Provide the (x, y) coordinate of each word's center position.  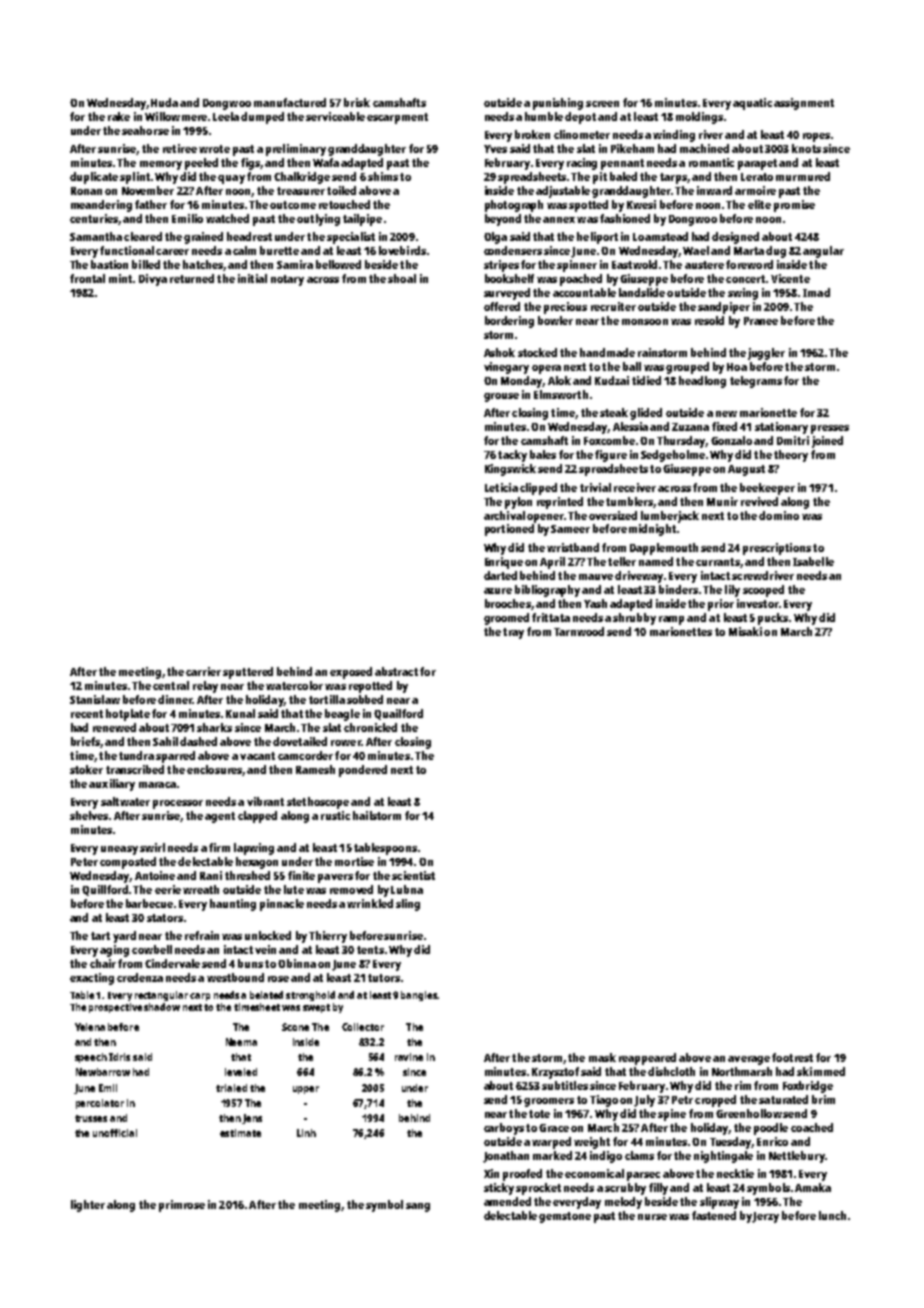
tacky (512, 456)
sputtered (248, 673)
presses (830, 429)
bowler (555, 320)
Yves (495, 149)
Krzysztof (555, 1073)
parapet (757, 164)
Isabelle (813, 561)
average (749, 1060)
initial (252, 278)
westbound (235, 977)
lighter (88, 1206)
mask (602, 1057)
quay (231, 179)
